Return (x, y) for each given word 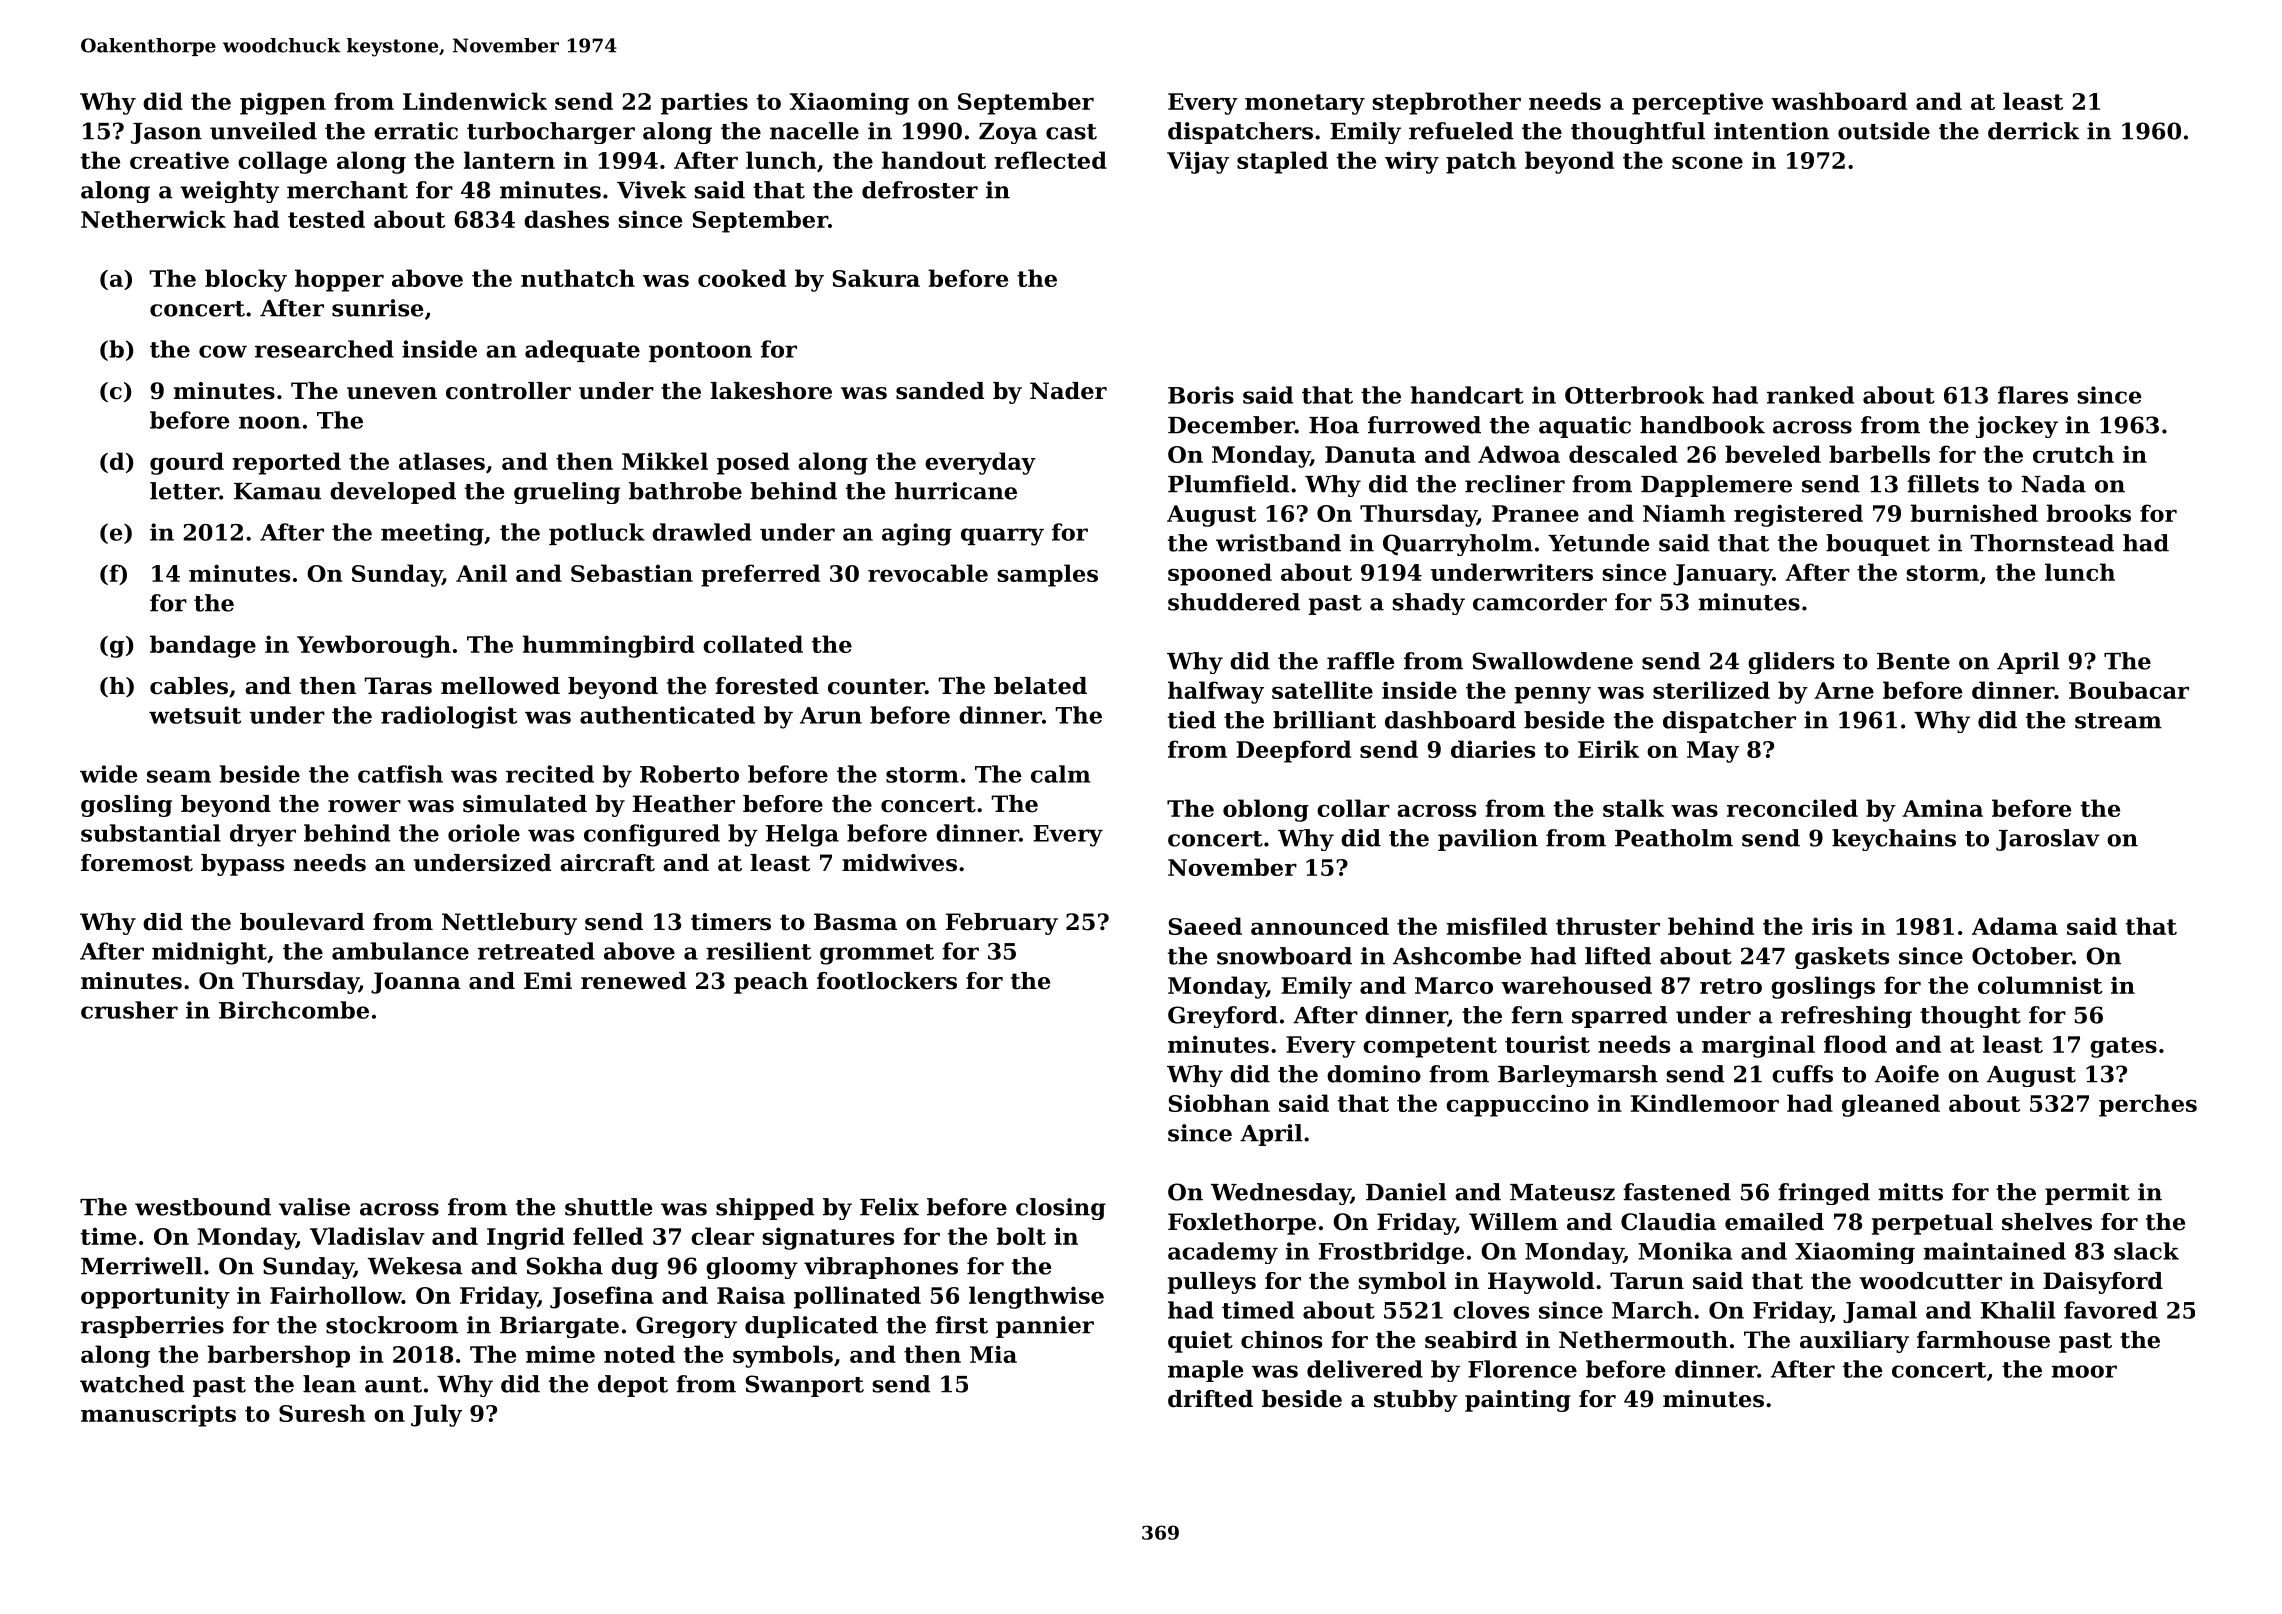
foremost (137, 863)
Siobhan (1219, 1103)
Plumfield (1228, 484)
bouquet (1878, 545)
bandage (203, 646)
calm (1061, 774)
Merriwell (141, 1266)
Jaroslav (2048, 840)
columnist (2040, 985)
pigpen (283, 103)
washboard (1839, 101)
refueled (1461, 131)
